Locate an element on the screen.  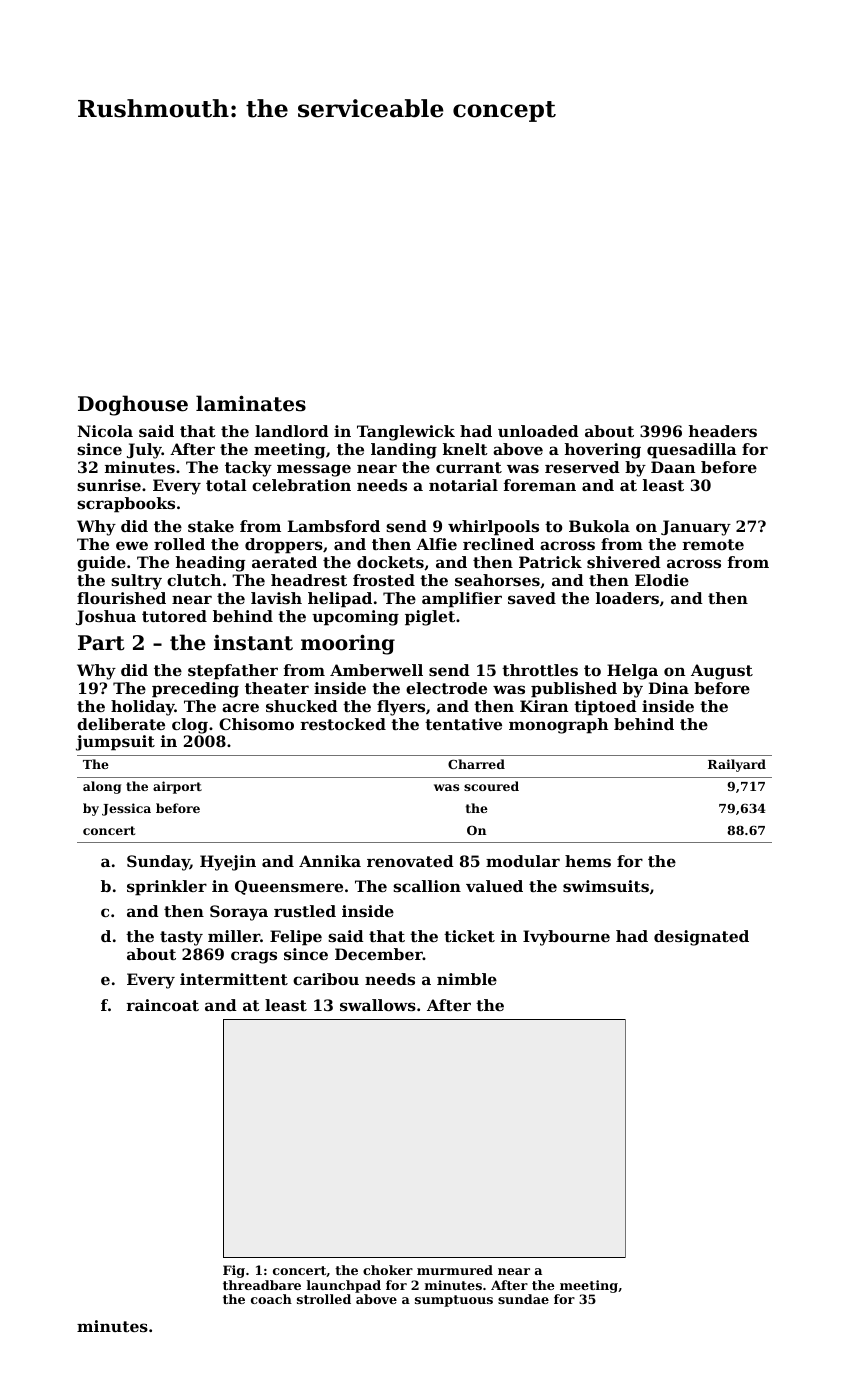
Ivybourne is located at coordinates (566, 938).
